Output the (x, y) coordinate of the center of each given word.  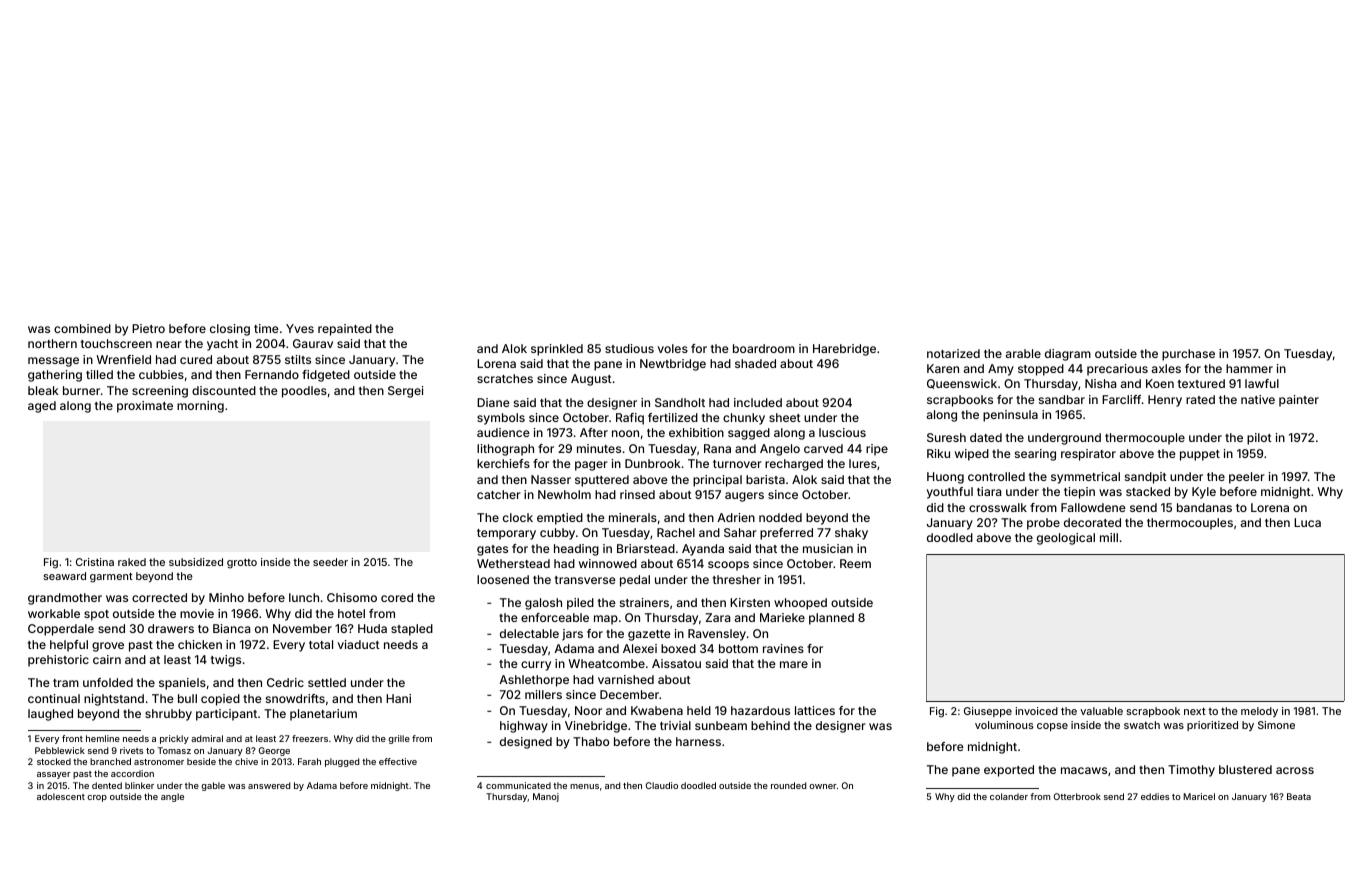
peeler (1247, 478)
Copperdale (61, 630)
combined (82, 328)
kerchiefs (503, 463)
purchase (1188, 355)
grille (399, 739)
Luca (1307, 522)
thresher (737, 579)
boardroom (764, 348)
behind (770, 725)
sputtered (602, 481)
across (1295, 770)
